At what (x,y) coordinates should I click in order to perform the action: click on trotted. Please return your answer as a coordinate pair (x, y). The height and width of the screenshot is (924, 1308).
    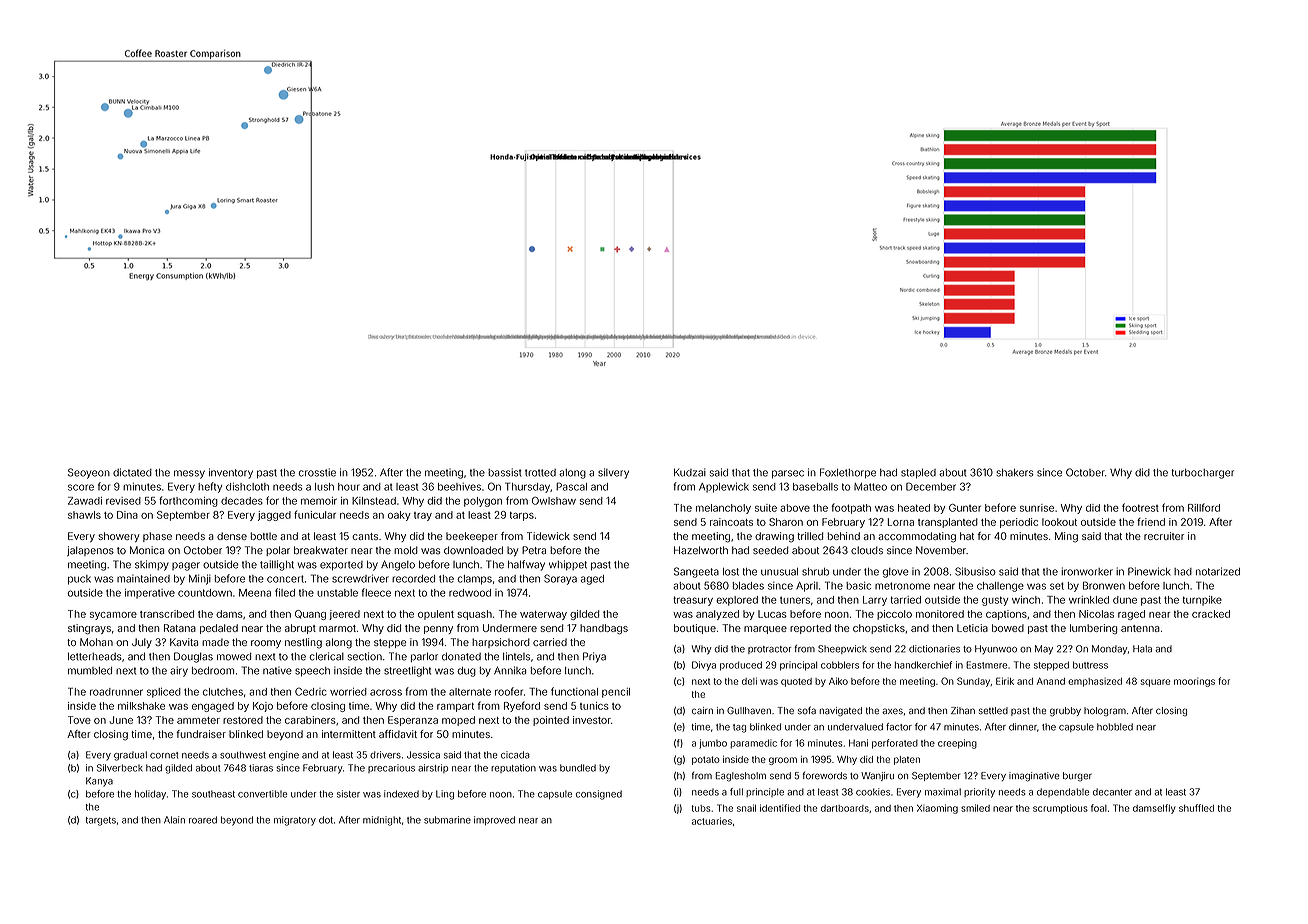
    Looking at the image, I should click on (540, 473).
